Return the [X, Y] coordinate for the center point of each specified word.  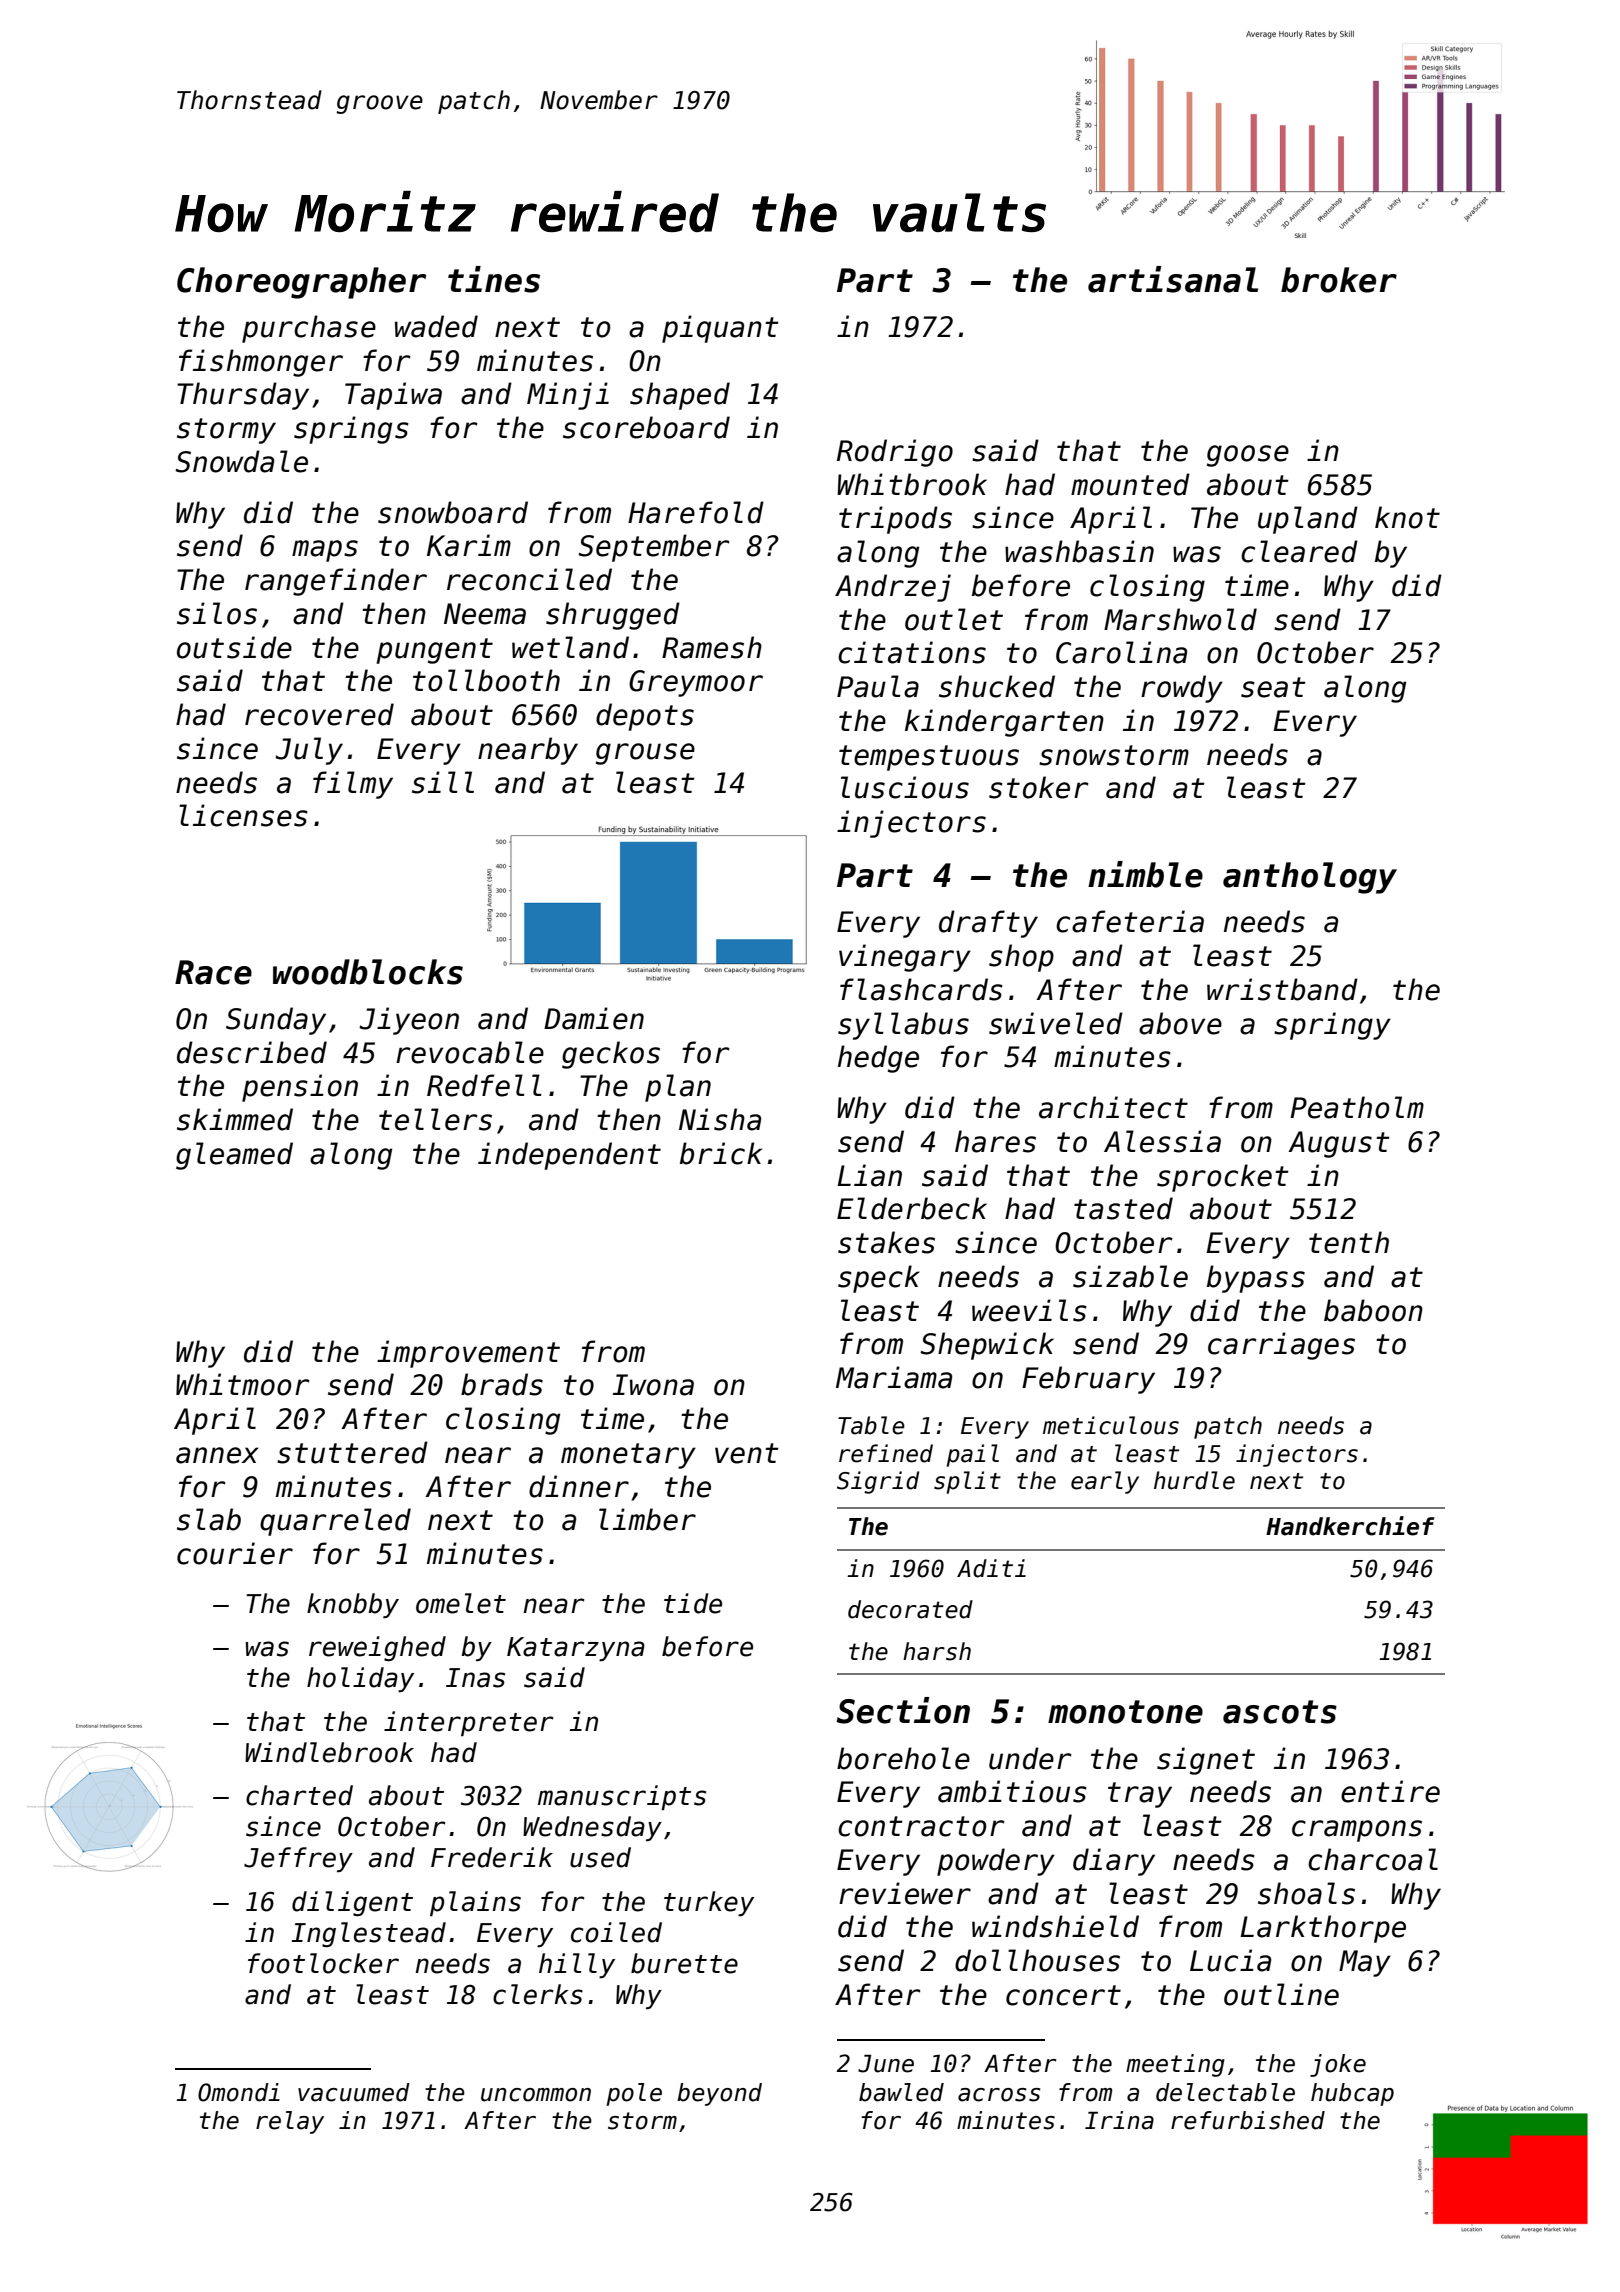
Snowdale [241, 461]
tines [494, 279]
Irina [1119, 2120]
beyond [719, 2094]
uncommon [536, 2095]
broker [1339, 280]
